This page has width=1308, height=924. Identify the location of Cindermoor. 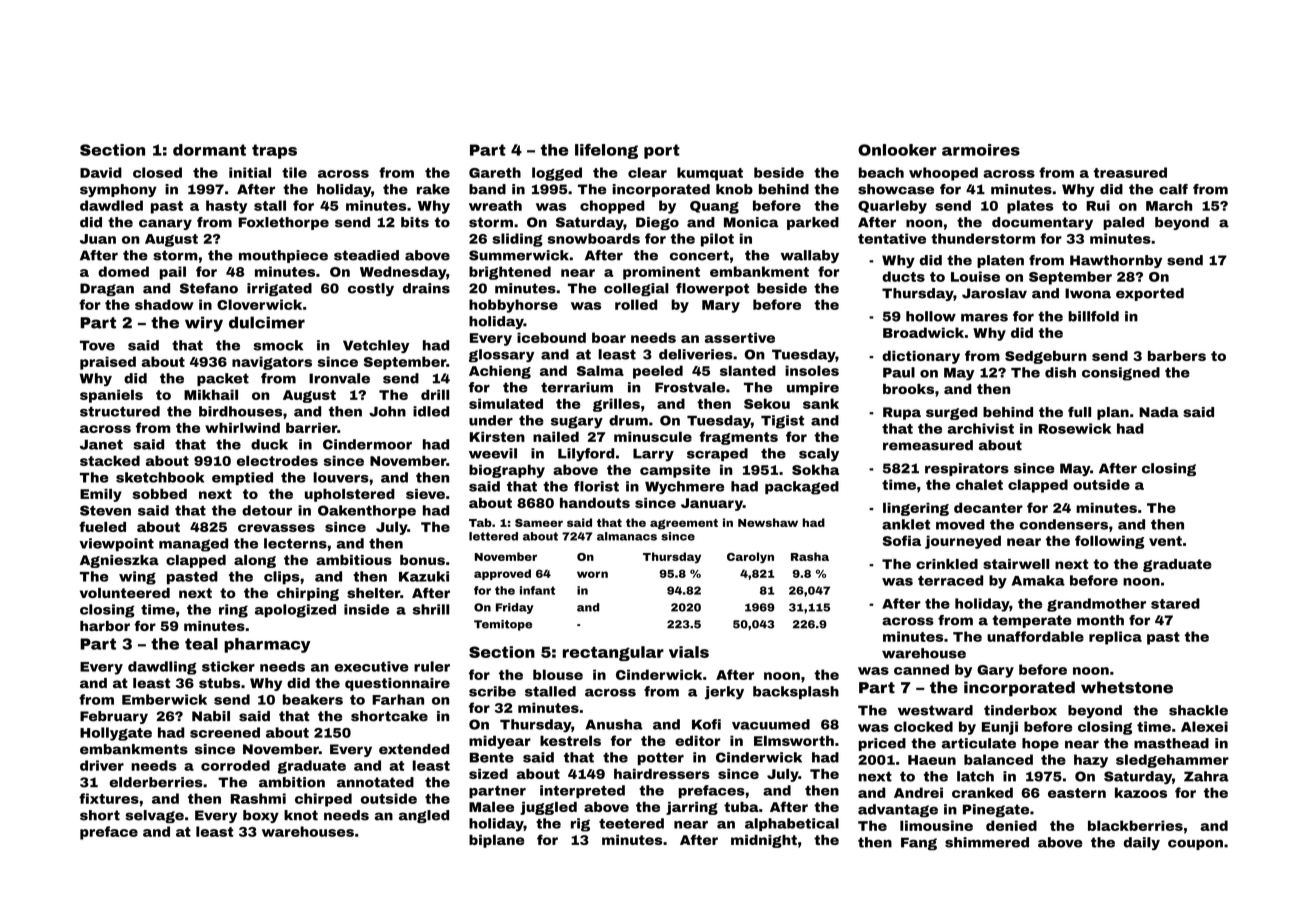
(367, 444).
